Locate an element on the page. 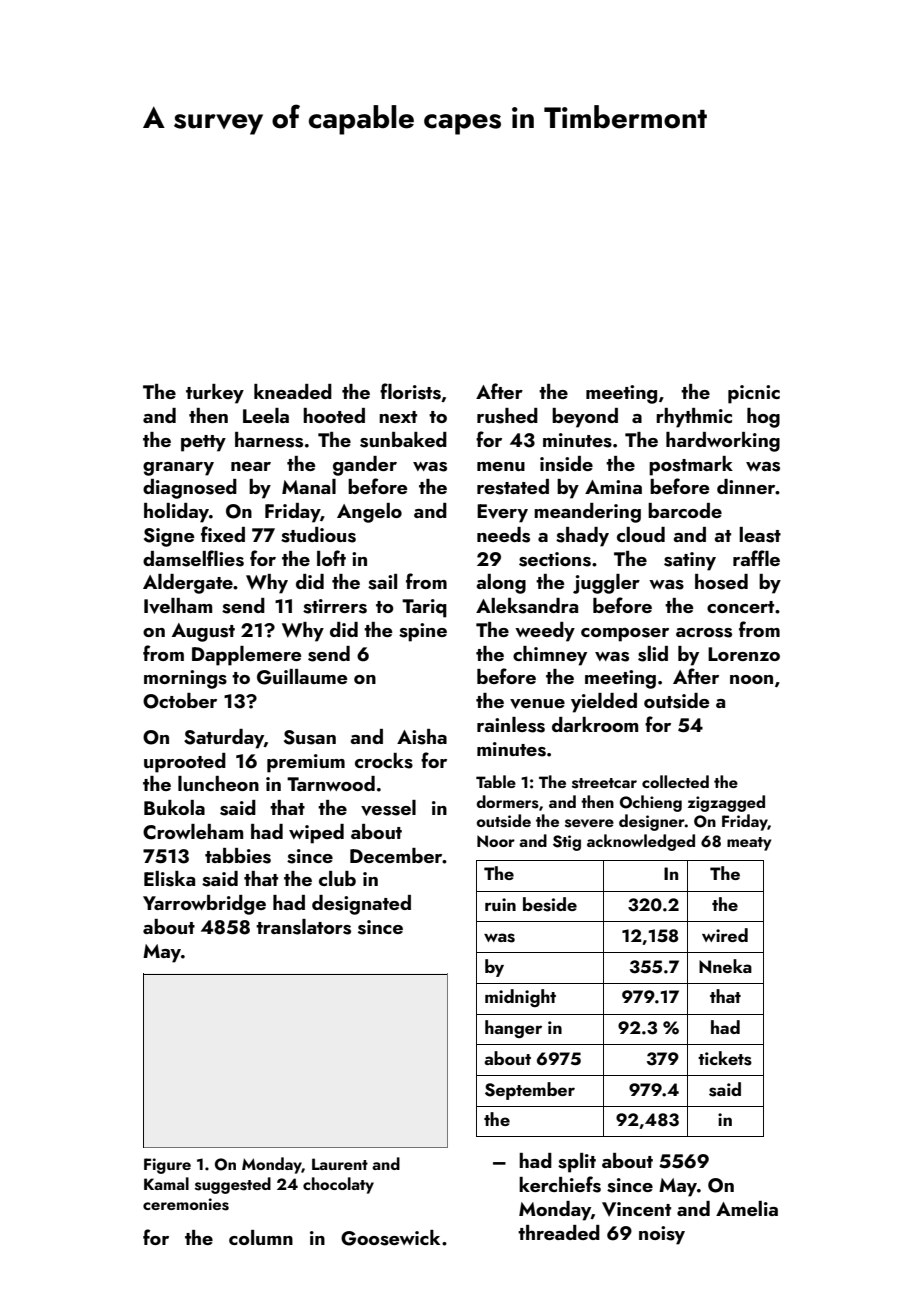 This page has width=924, height=1314. threaded is located at coordinates (559, 1232).
